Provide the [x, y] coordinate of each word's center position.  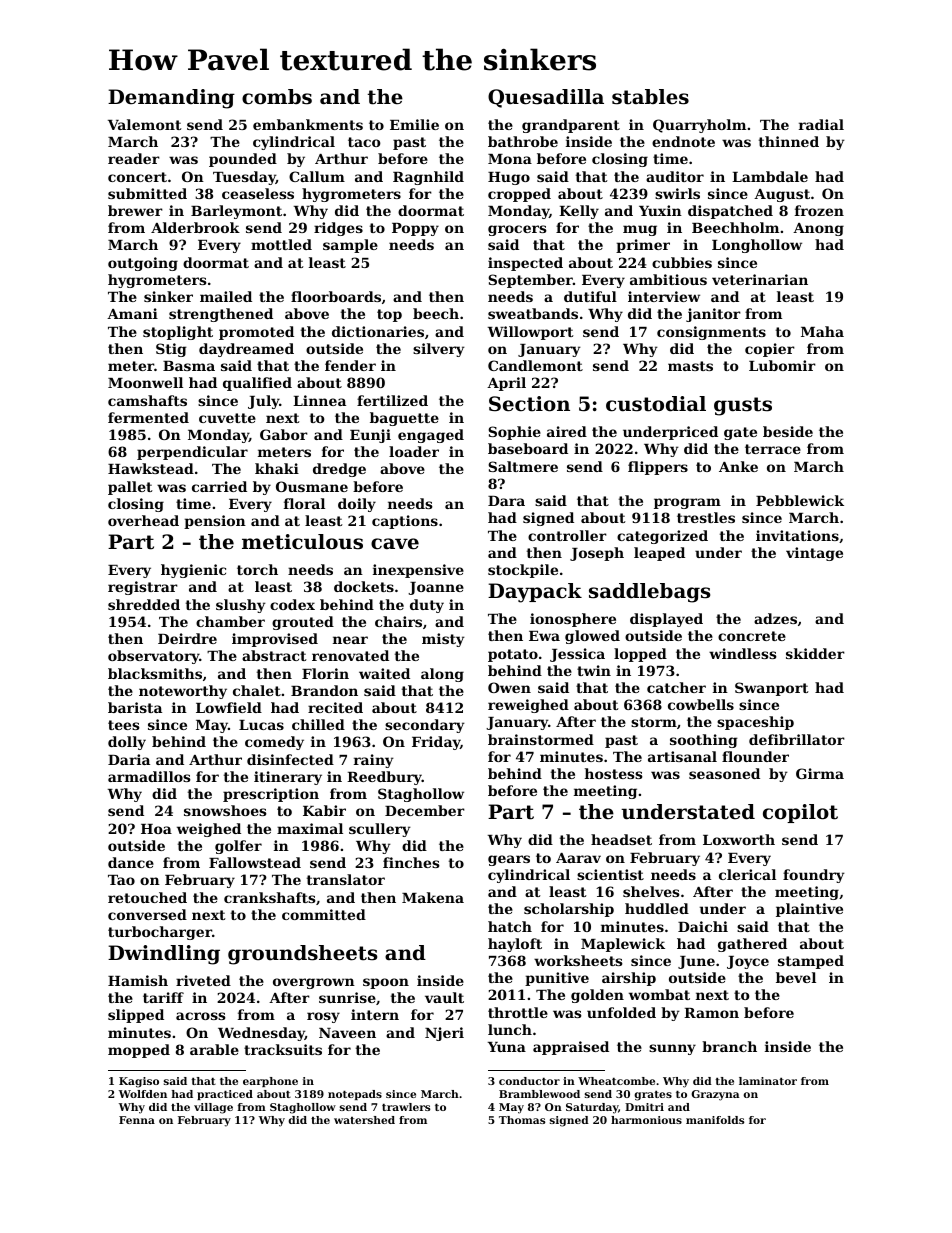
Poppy [415, 229]
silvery [439, 350]
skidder [815, 653]
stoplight [178, 333]
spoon [386, 983]
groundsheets [302, 955]
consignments [711, 333]
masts [690, 366]
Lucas [261, 725]
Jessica [577, 655]
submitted [147, 193]
